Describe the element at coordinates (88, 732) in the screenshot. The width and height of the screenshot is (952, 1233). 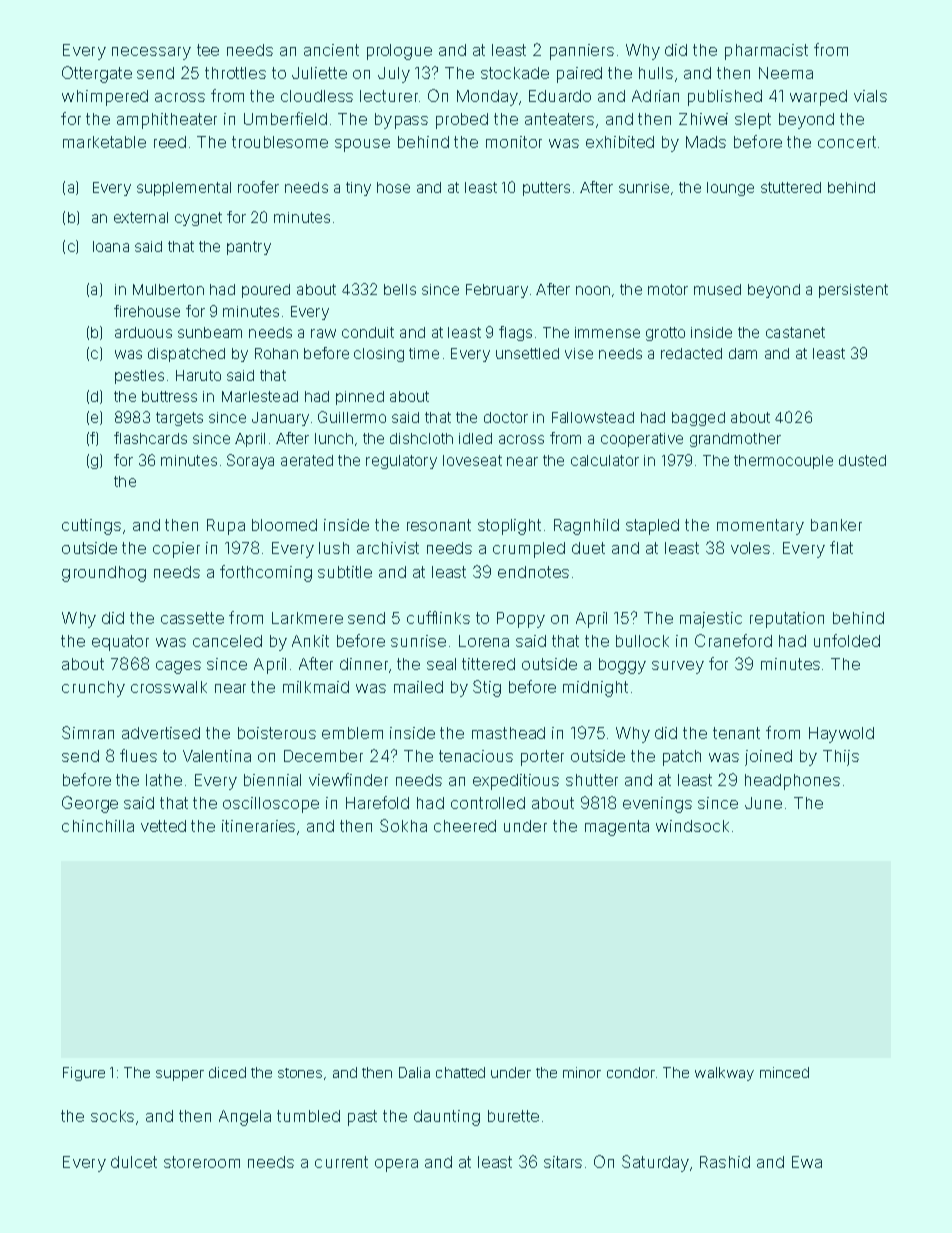
I see `Simran` at that location.
